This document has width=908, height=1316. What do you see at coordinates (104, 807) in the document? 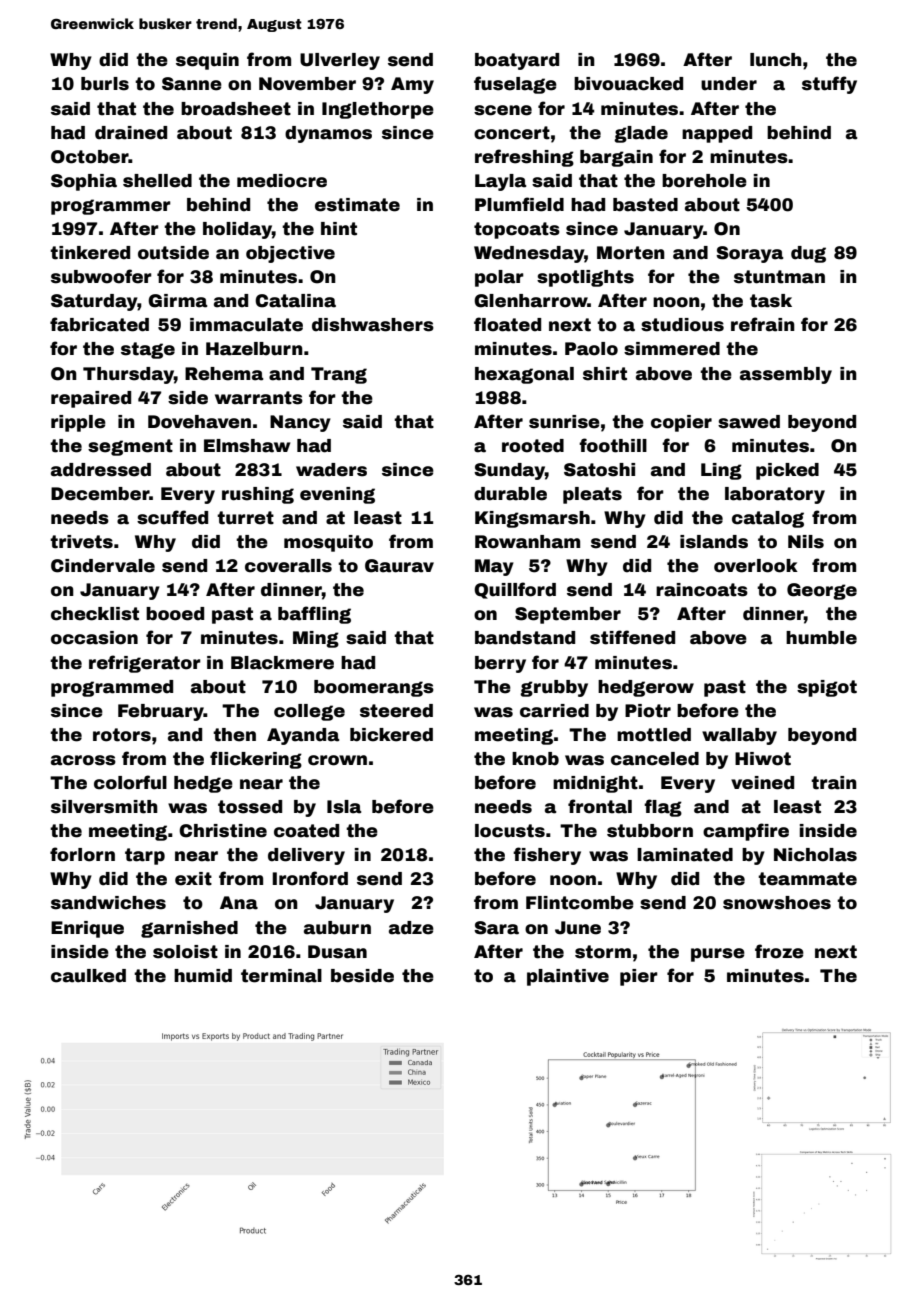
I see `silversmith` at bounding box center [104, 807].
